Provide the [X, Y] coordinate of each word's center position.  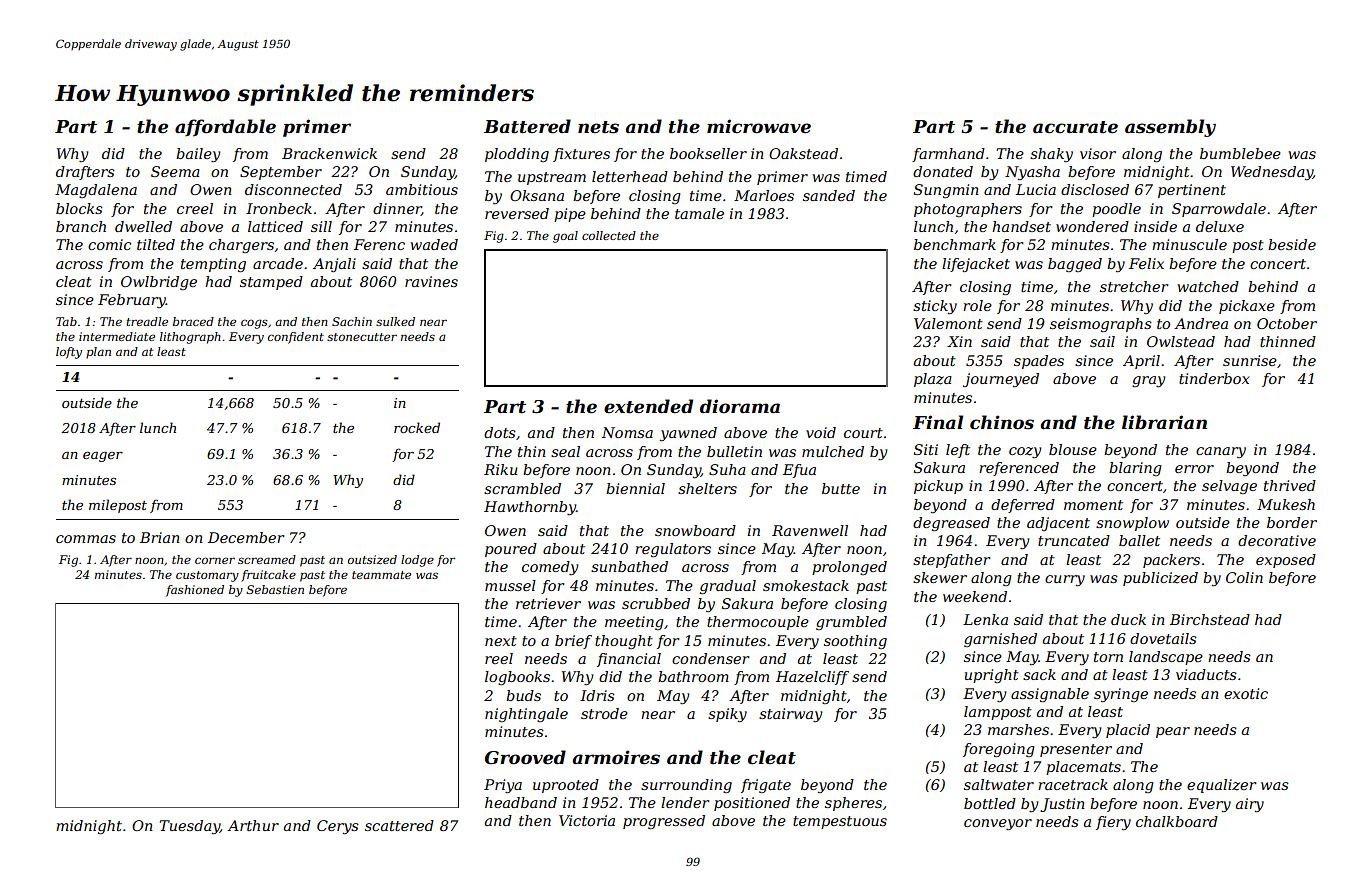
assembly [1170, 128]
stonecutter [362, 337]
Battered [527, 126]
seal [565, 451]
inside [1155, 226]
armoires [616, 757]
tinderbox [1214, 378]
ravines [431, 281]
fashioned [195, 591]
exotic [1246, 693]
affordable [225, 128]
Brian [160, 537]
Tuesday [189, 827]
